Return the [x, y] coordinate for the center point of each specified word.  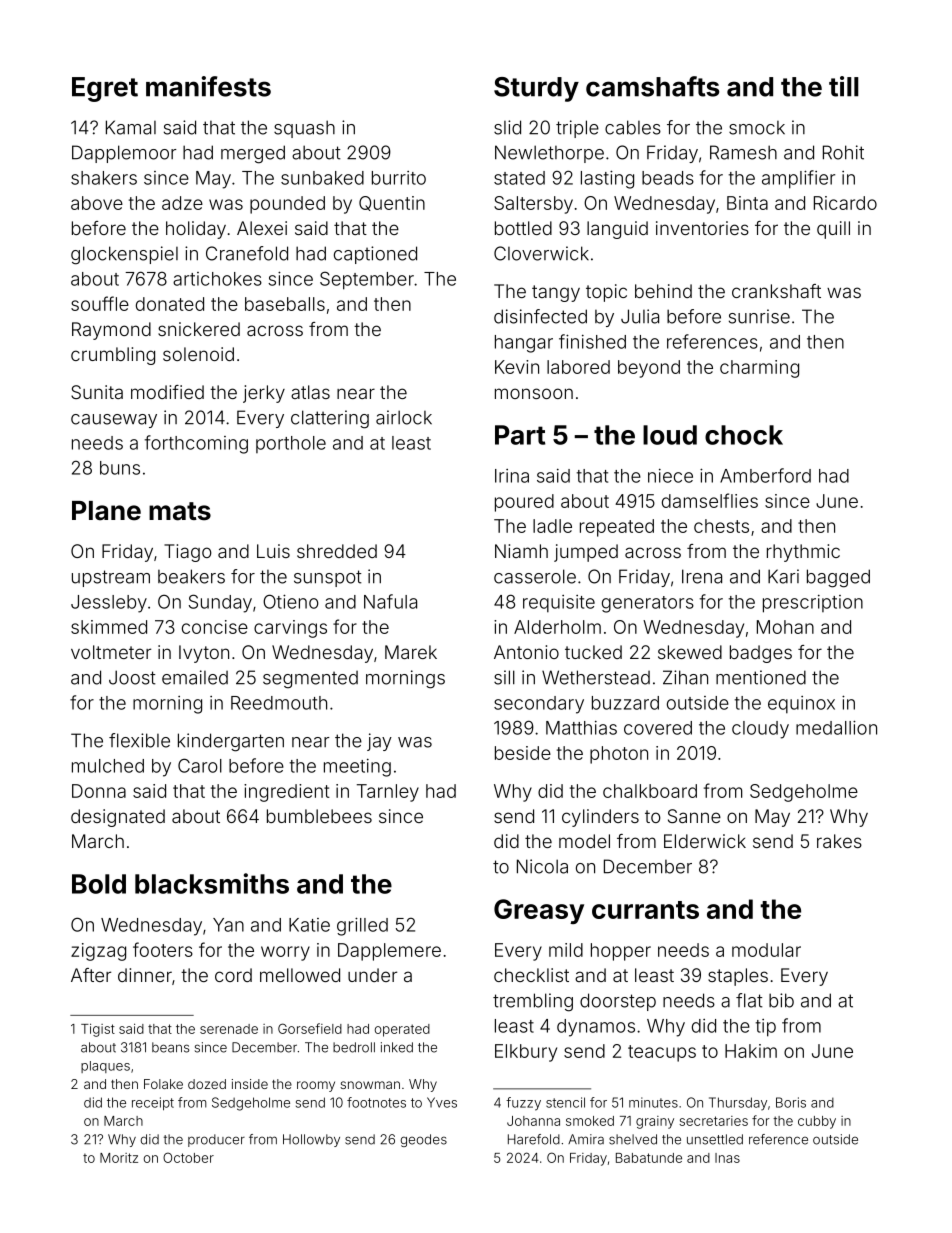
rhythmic [803, 553]
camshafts [652, 86]
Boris [791, 1102]
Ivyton [204, 654]
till [844, 86]
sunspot [328, 578]
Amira [586, 1139]
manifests [208, 86]
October [188, 1157]
